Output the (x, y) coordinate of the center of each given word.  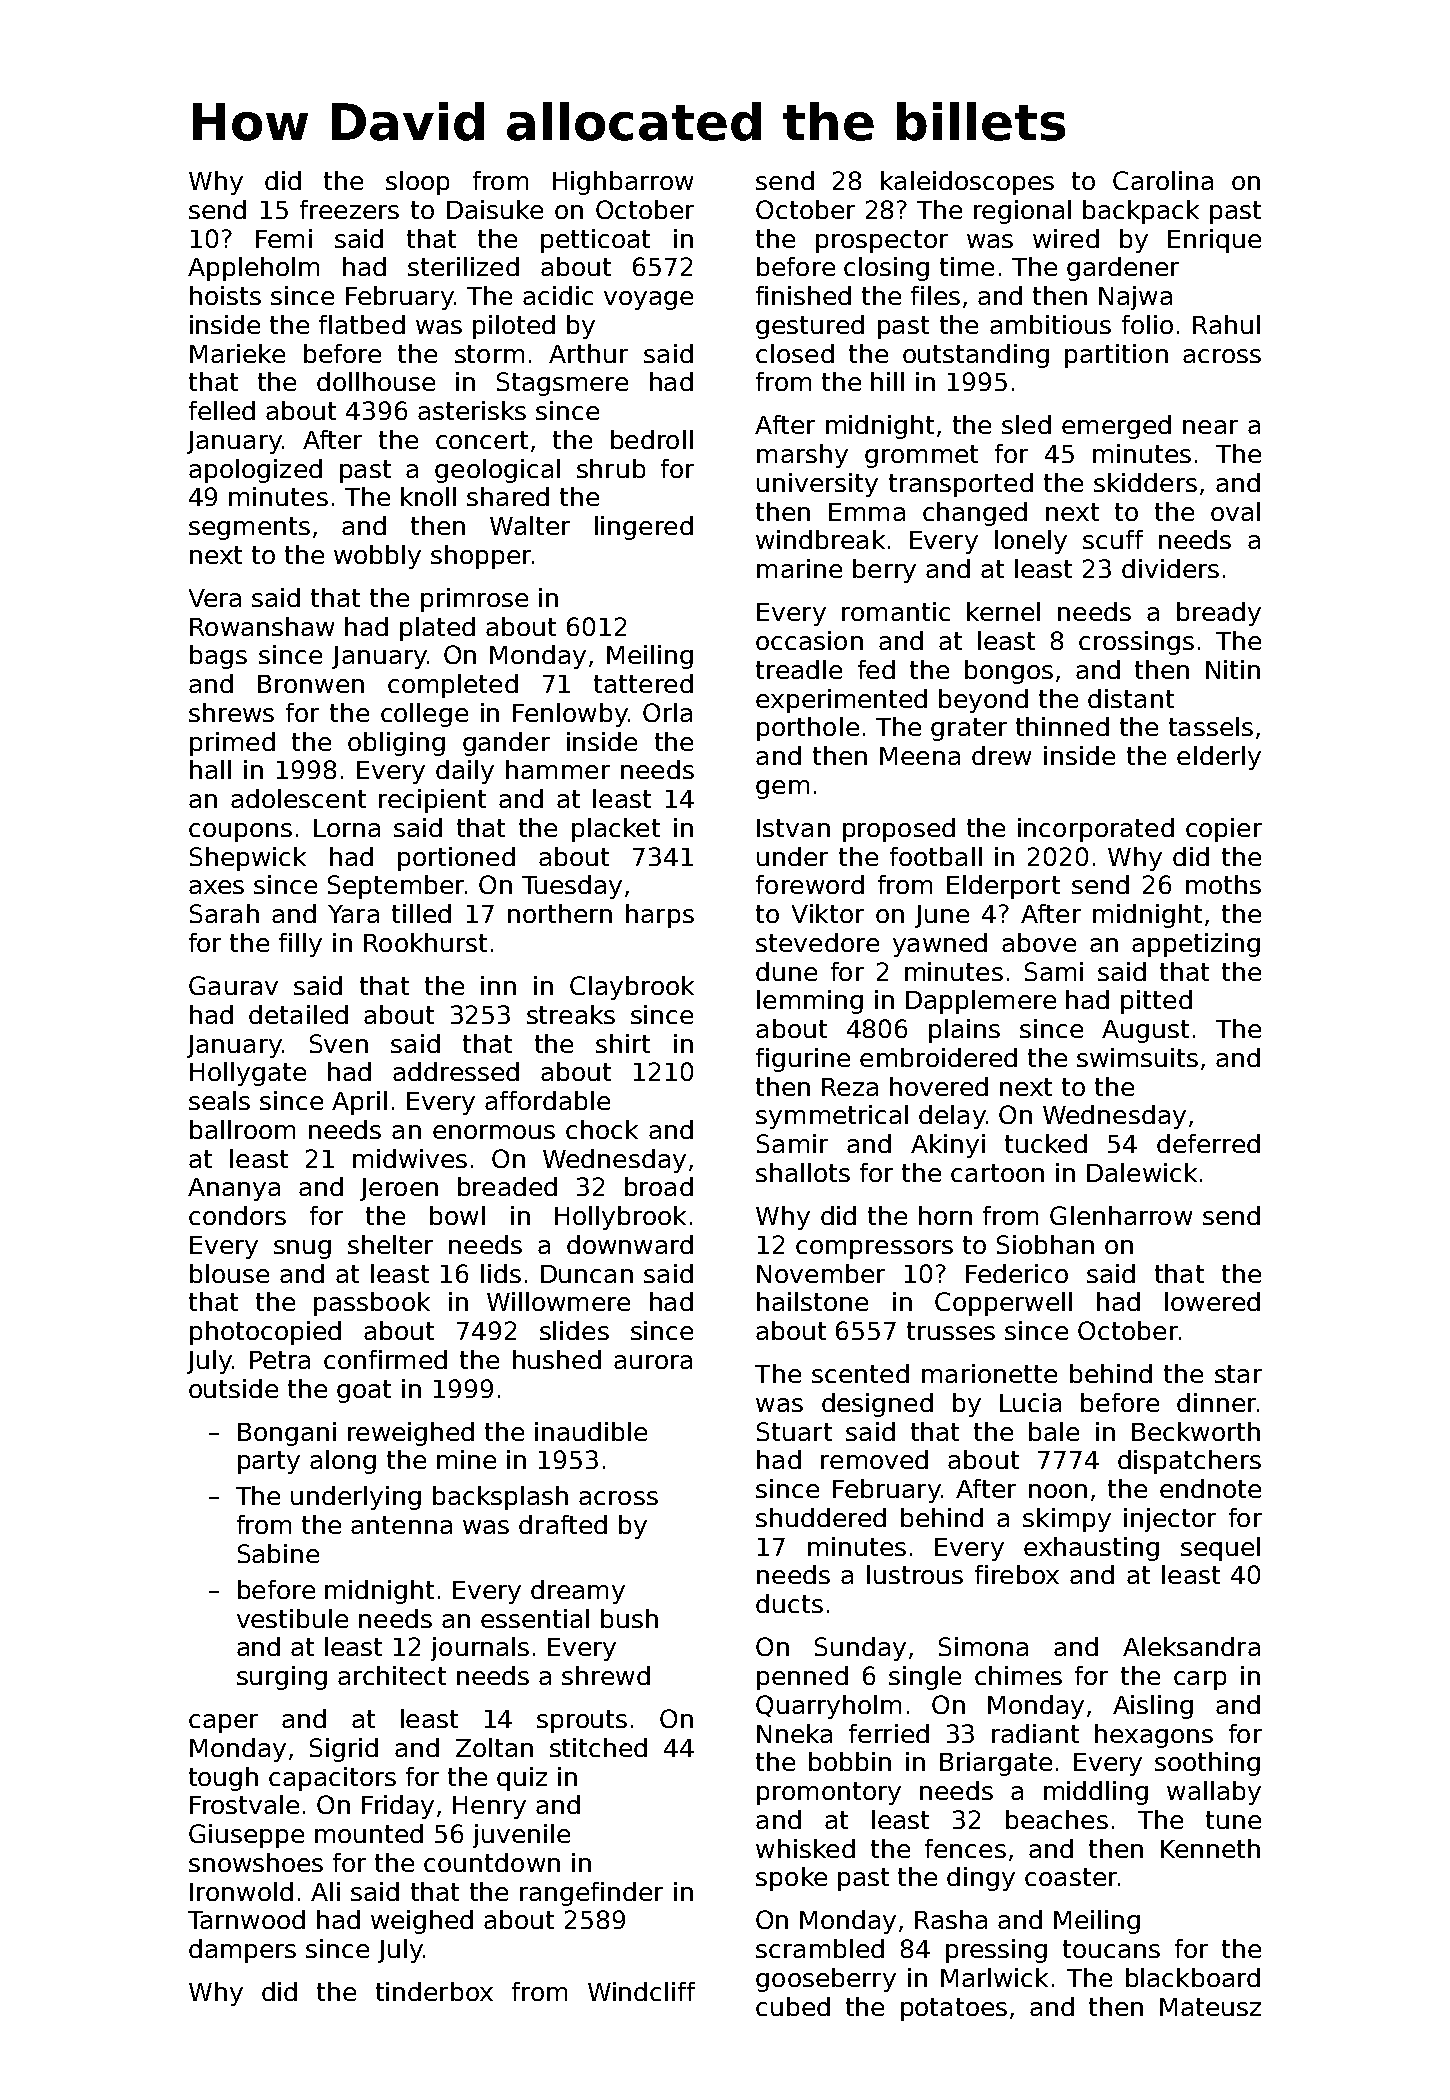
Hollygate (248, 1074)
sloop (417, 183)
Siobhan (1045, 1244)
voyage (648, 300)
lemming (810, 1002)
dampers (242, 1951)
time (967, 266)
